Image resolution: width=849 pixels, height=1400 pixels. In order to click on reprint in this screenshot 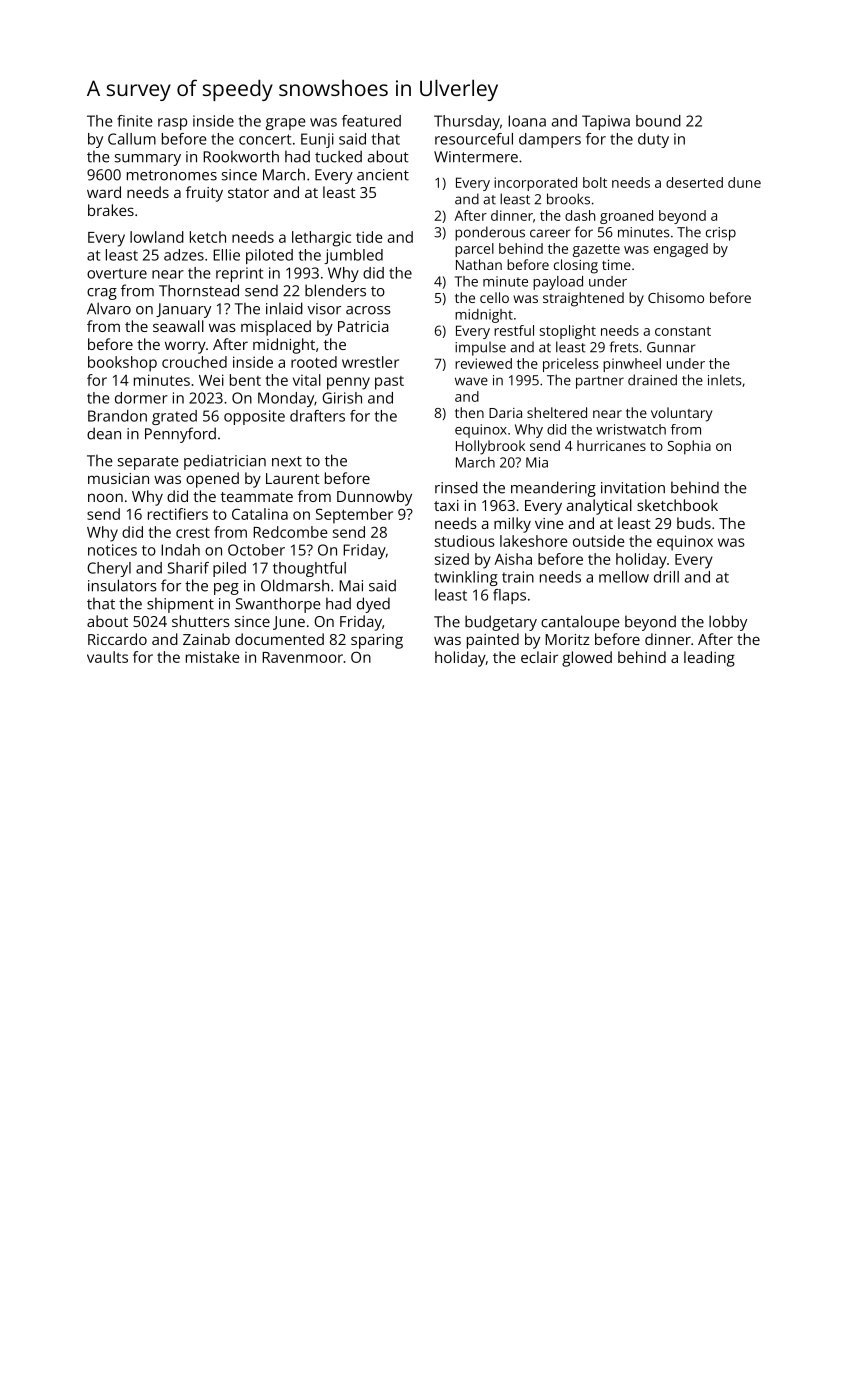, I will do `click(239, 274)`.
